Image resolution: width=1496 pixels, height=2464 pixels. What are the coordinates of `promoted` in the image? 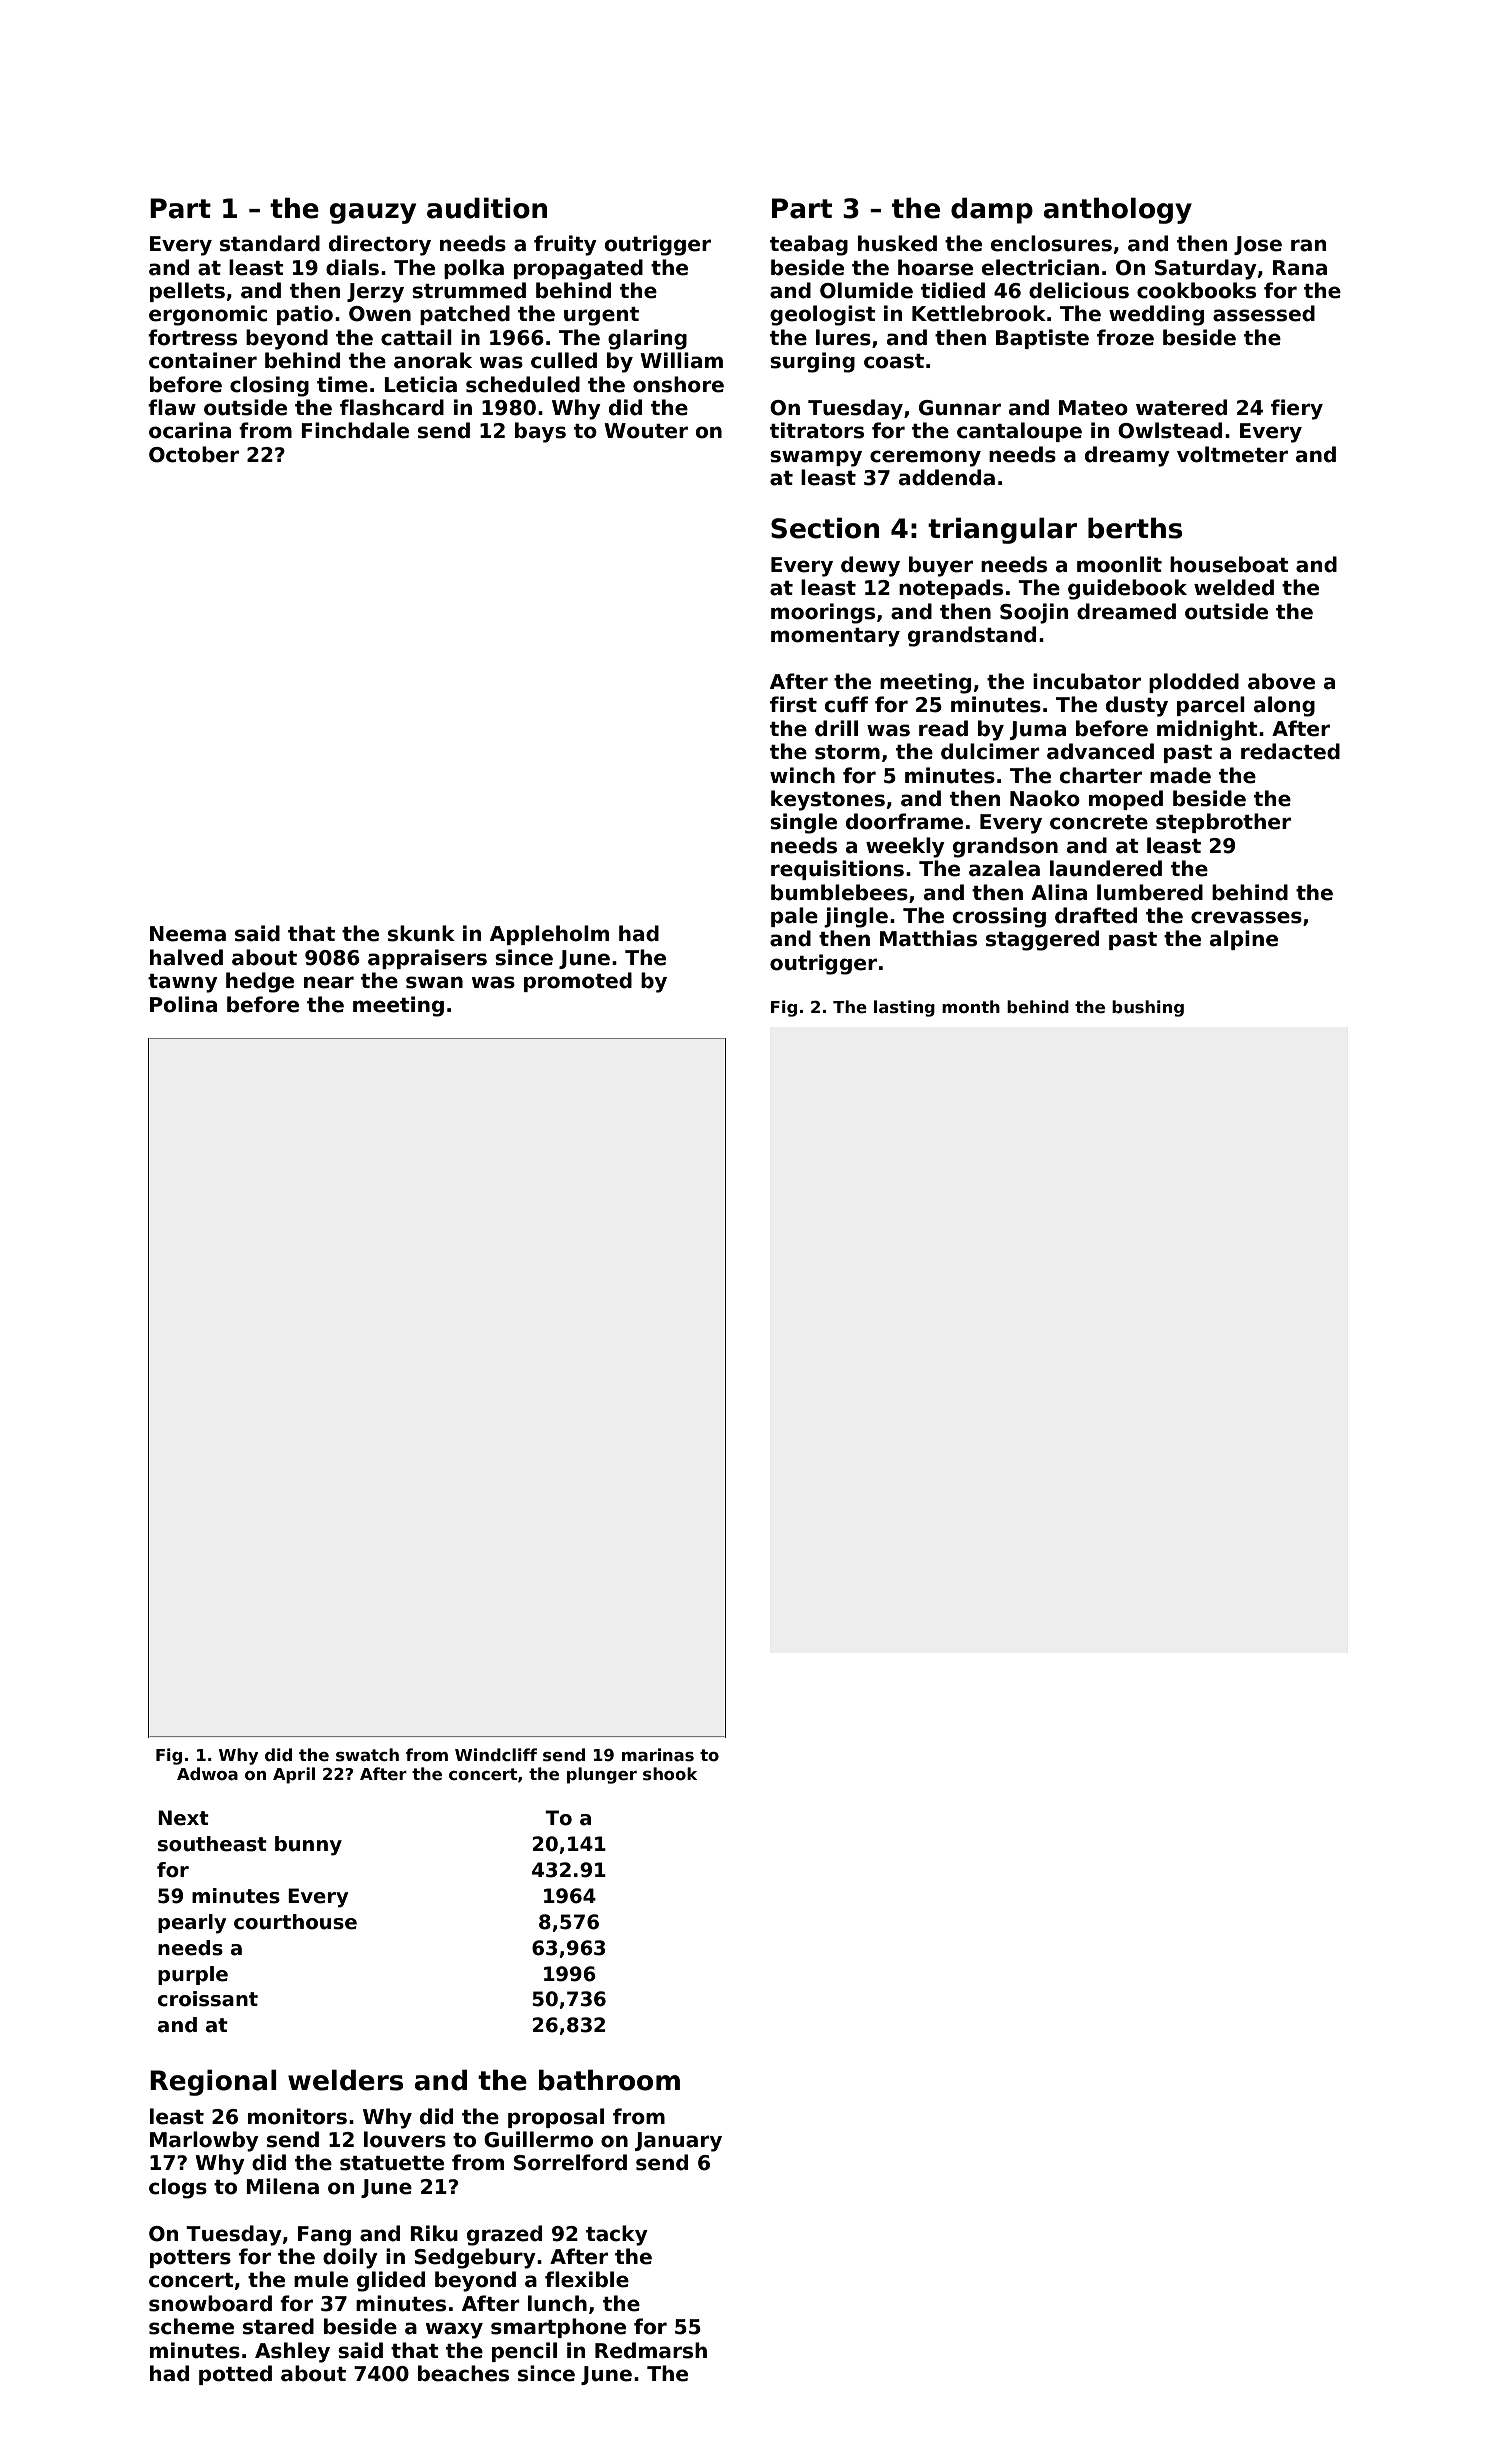 It's located at (578, 982).
